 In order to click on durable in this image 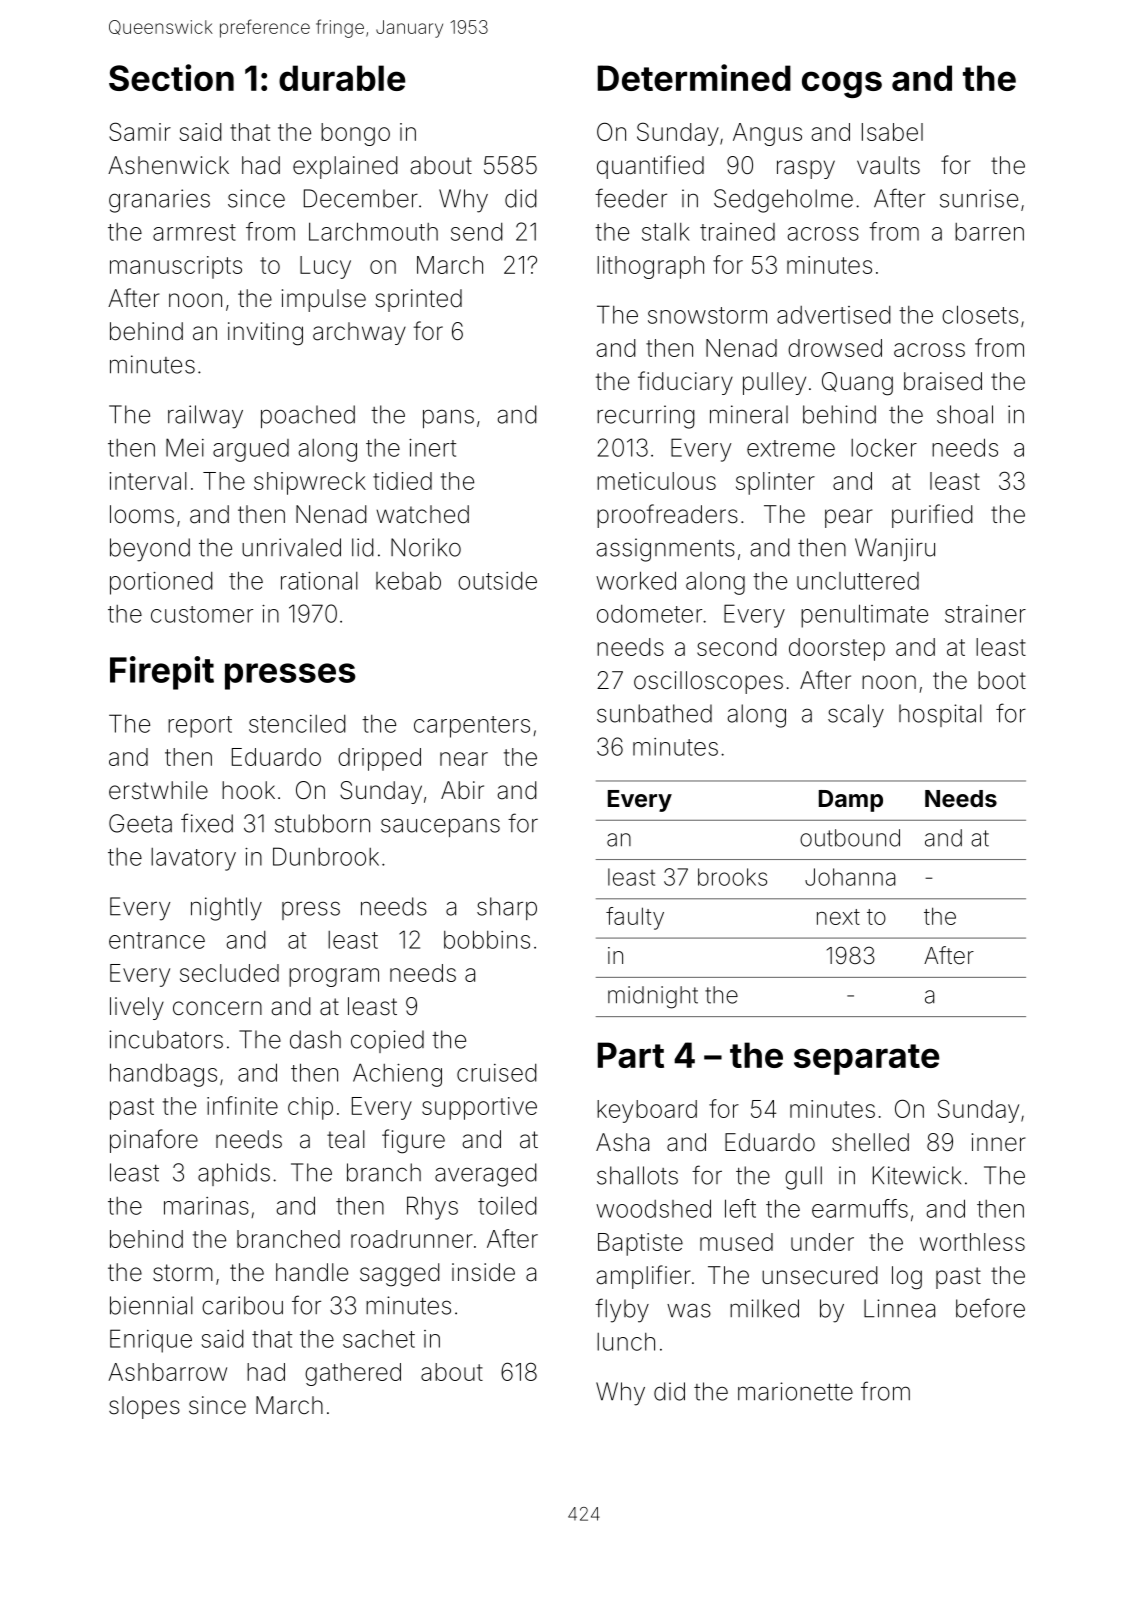, I will do `click(342, 78)`.
